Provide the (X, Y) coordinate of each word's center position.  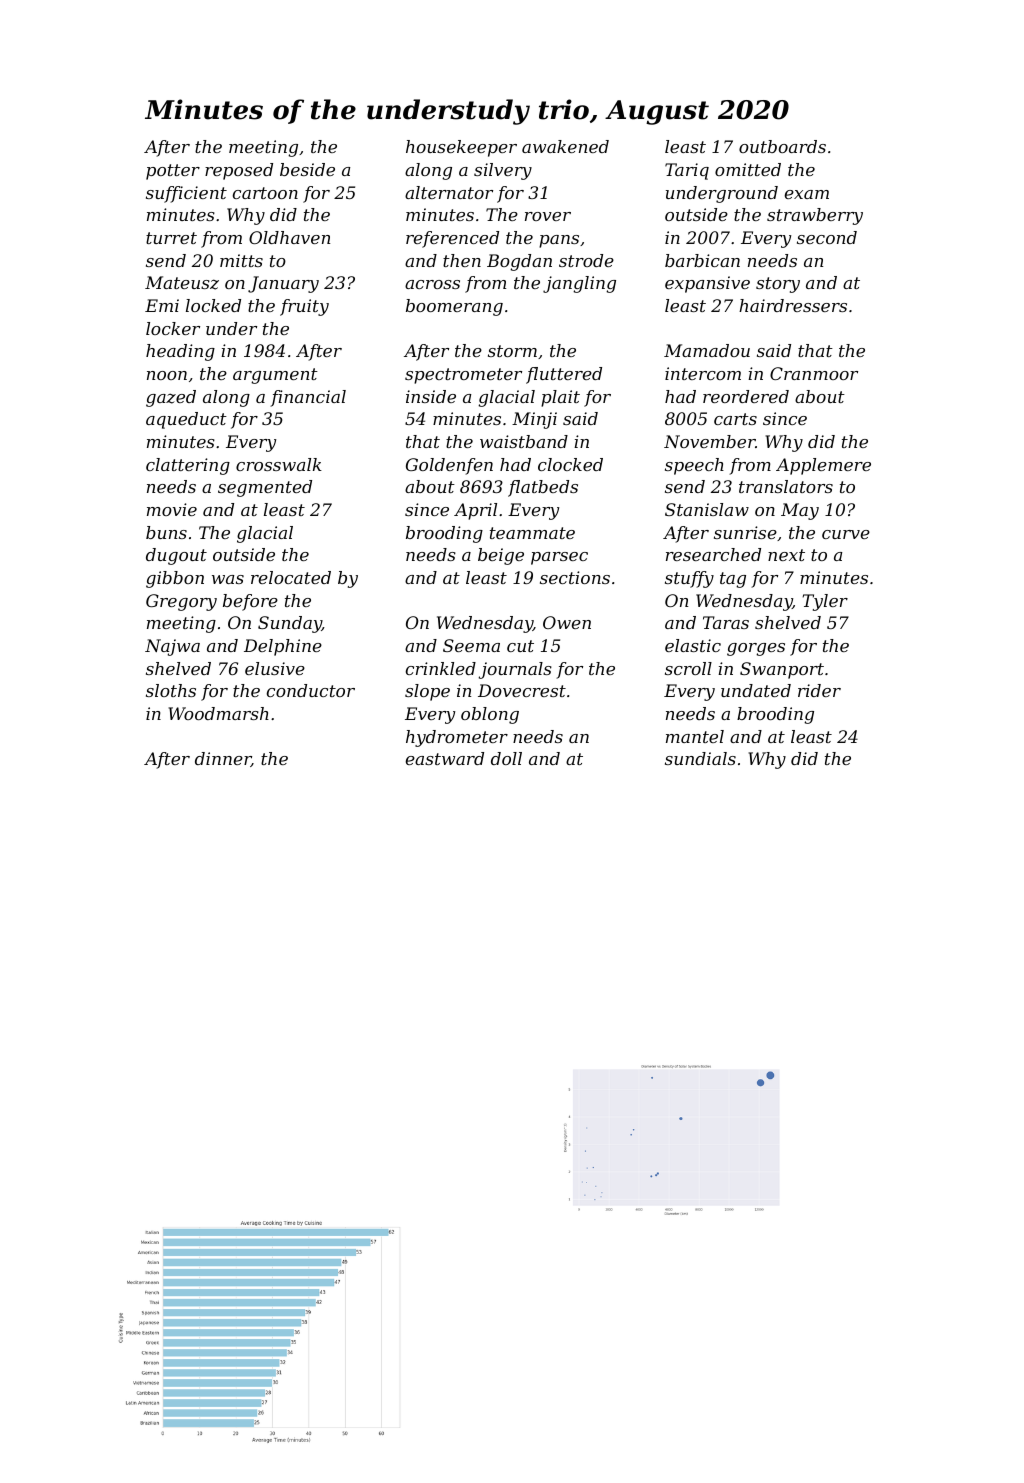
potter (173, 172)
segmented (265, 488)
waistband (524, 441)
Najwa (172, 647)
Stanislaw (707, 509)
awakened (565, 146)
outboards (782, 146)
